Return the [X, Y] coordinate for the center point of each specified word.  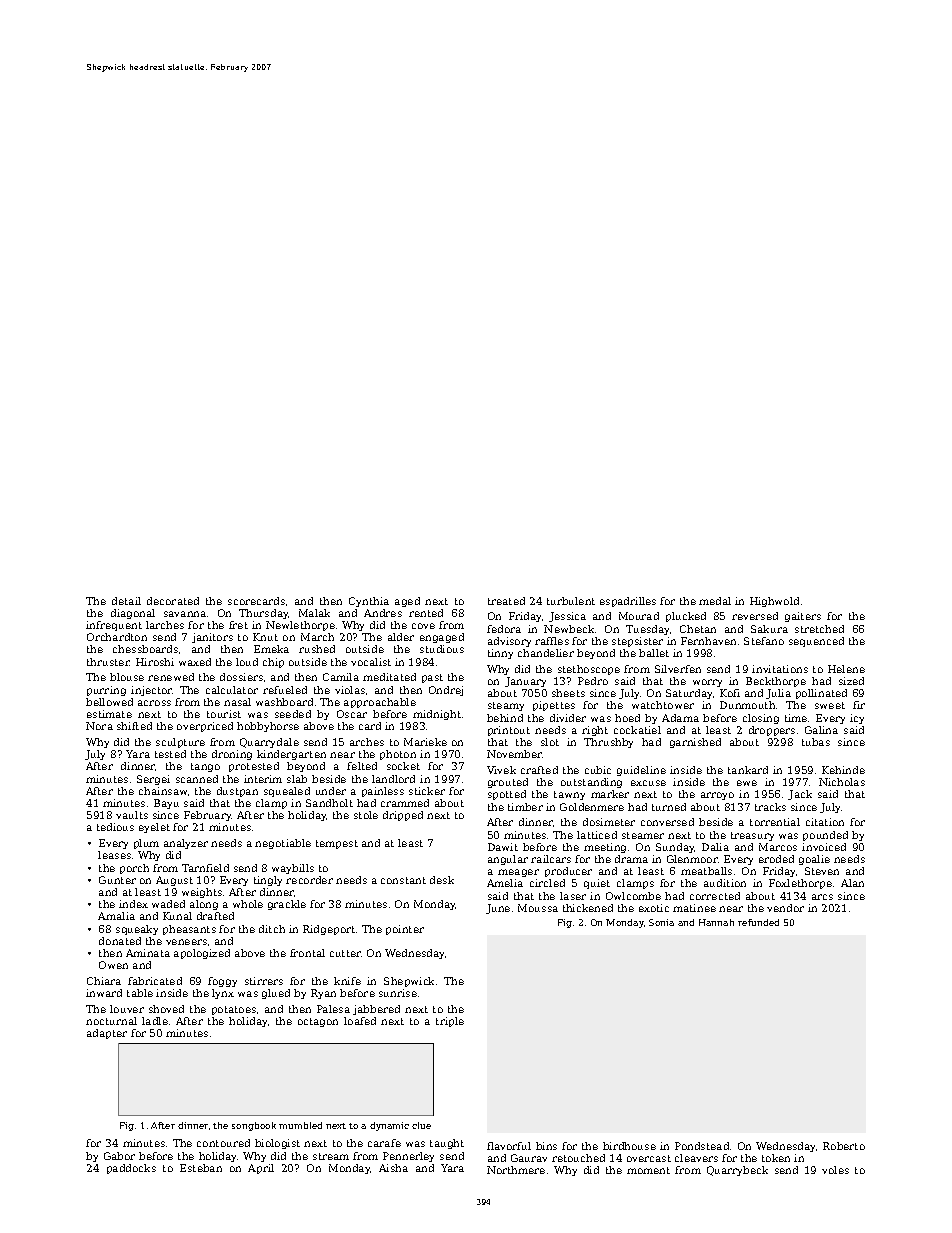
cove [423, 626]
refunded [758, 922]
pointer [405, 930]
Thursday [264, 614]
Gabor [119, 1156]
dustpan [237, 792]
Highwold [774, 602]
